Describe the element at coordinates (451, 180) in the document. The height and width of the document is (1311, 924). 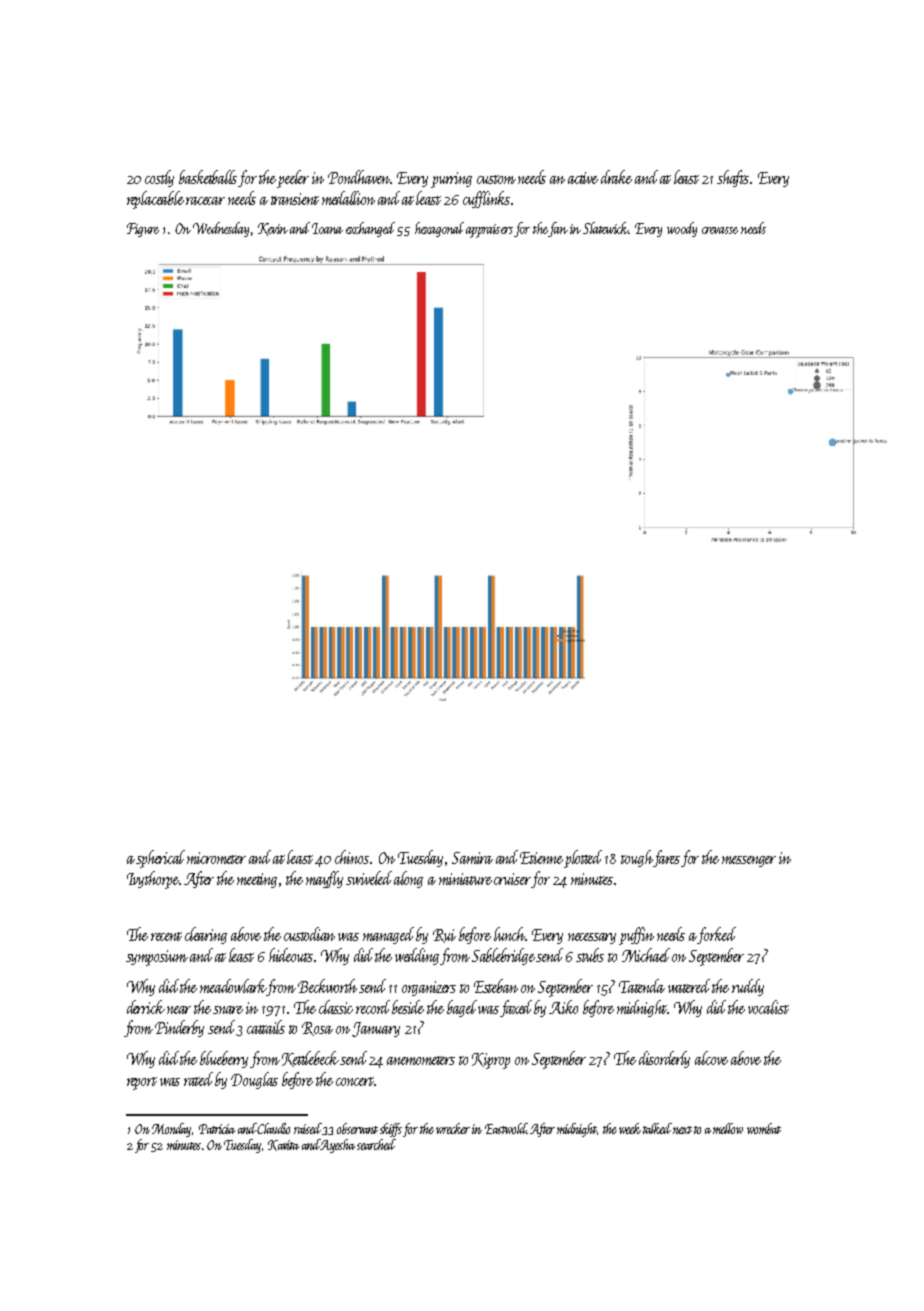
I see `purring` at that location.
